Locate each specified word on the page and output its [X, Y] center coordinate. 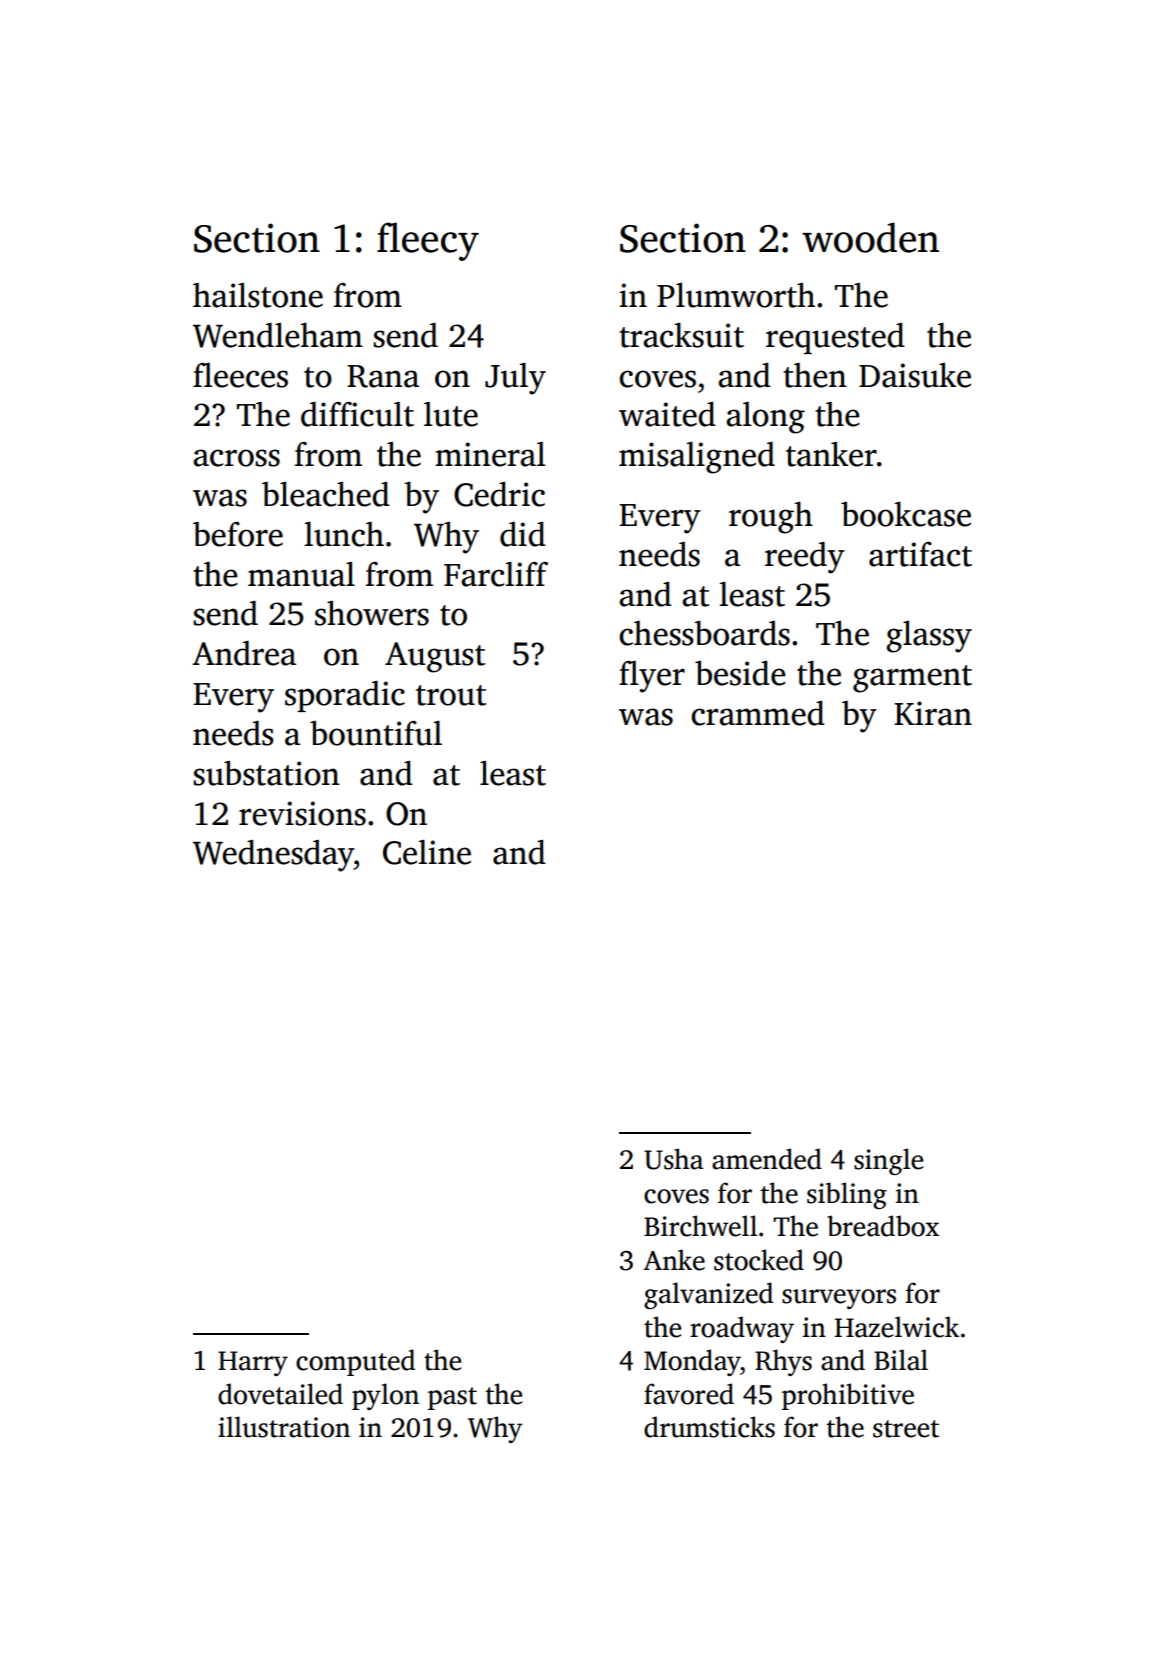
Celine [427, 852]
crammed [758, 713]
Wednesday [273, 856]
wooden [870, 237]
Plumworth [736, 295]
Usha [673, 1159]
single [888, 1161]
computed [355, 1362]
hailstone [258, 295]
